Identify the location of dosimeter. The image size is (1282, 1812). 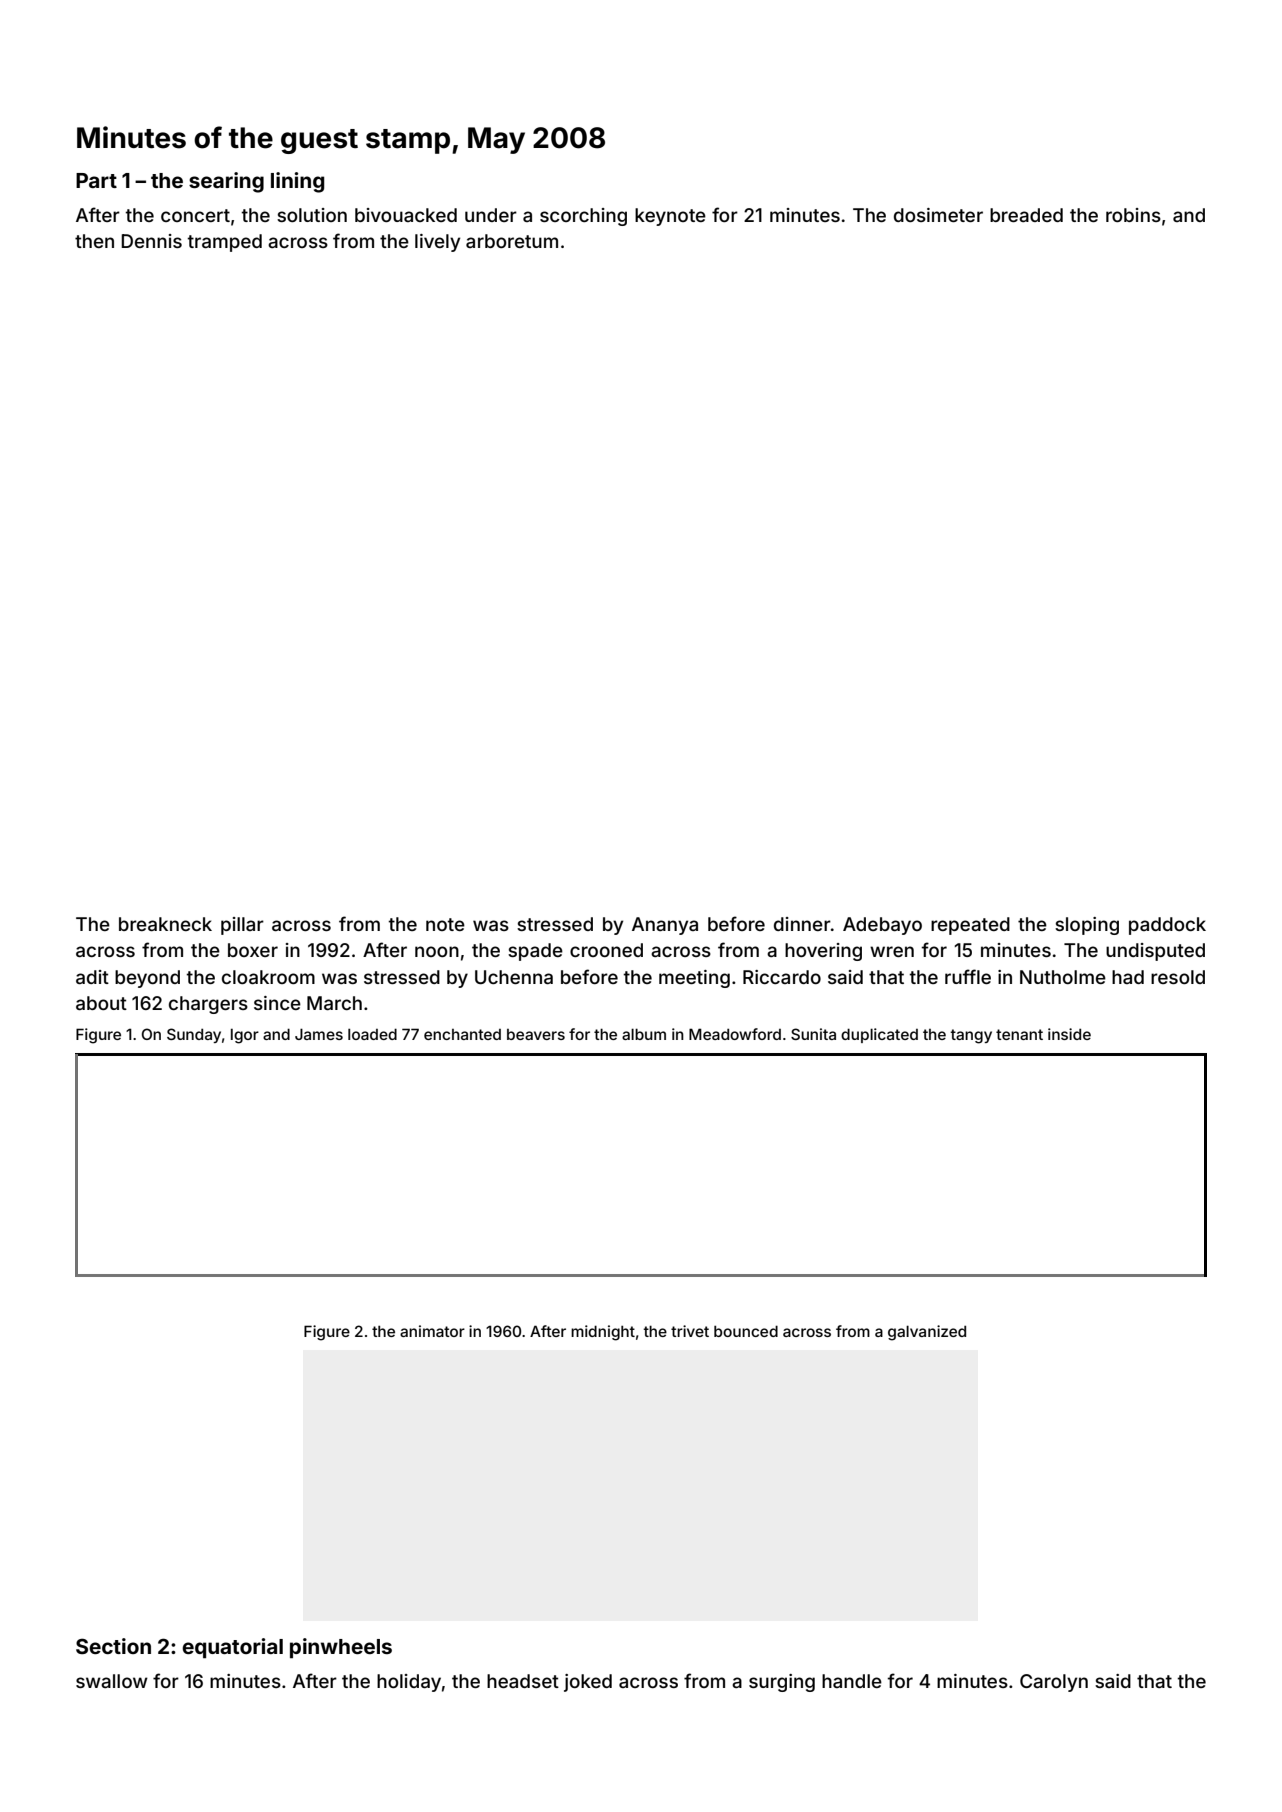
(938, 215).
